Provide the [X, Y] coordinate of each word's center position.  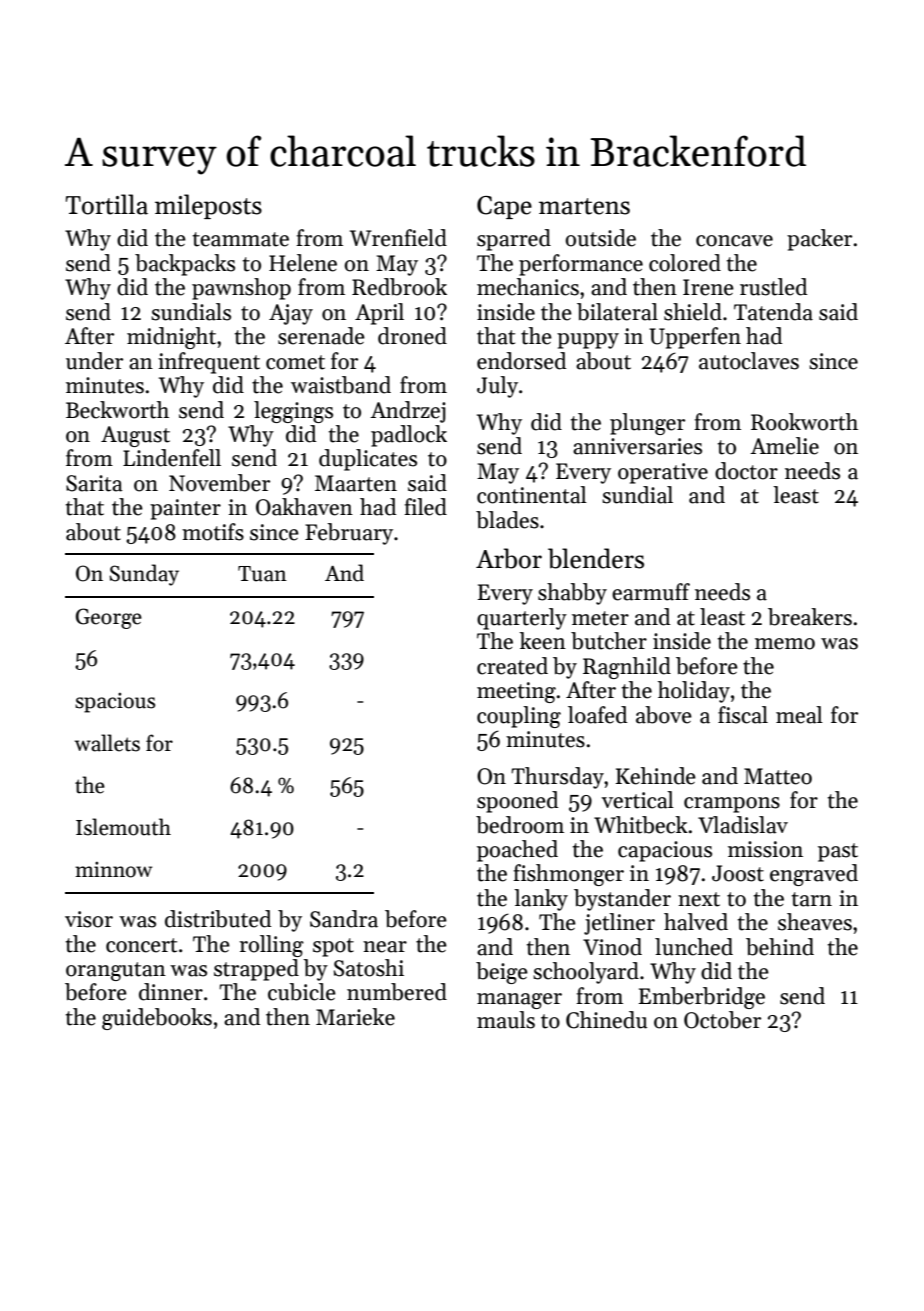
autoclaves [749, 361]
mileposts [208, 206]
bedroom [520, 825]
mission [765, 849]
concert [141, 945]
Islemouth [123, 827]
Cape [504, 207]
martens [584, 206]
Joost [738, 873]
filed [425, 507]
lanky [541, 900]
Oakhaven [304, 507]
